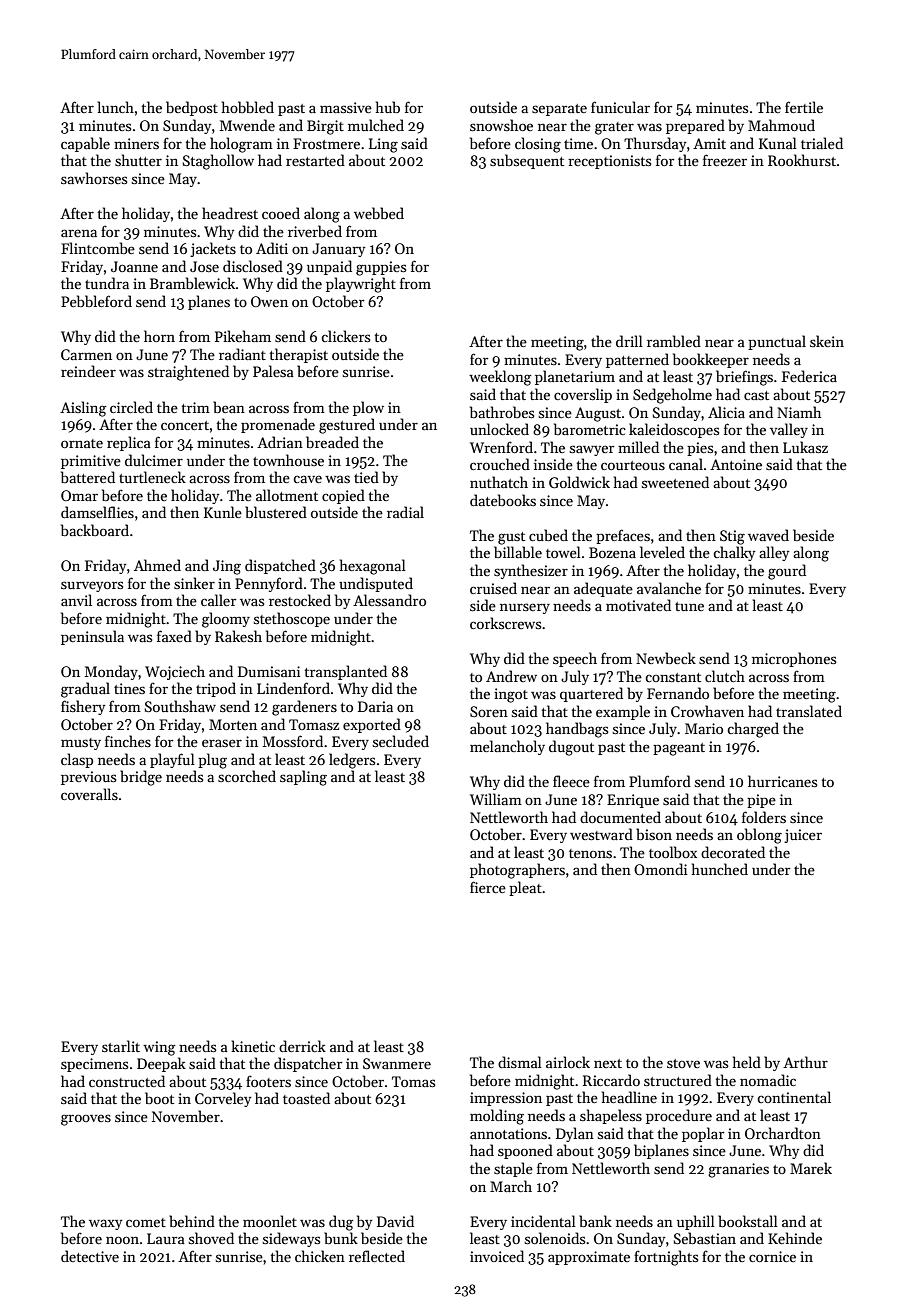  I want to click on bunk, so click(341, 1238).
